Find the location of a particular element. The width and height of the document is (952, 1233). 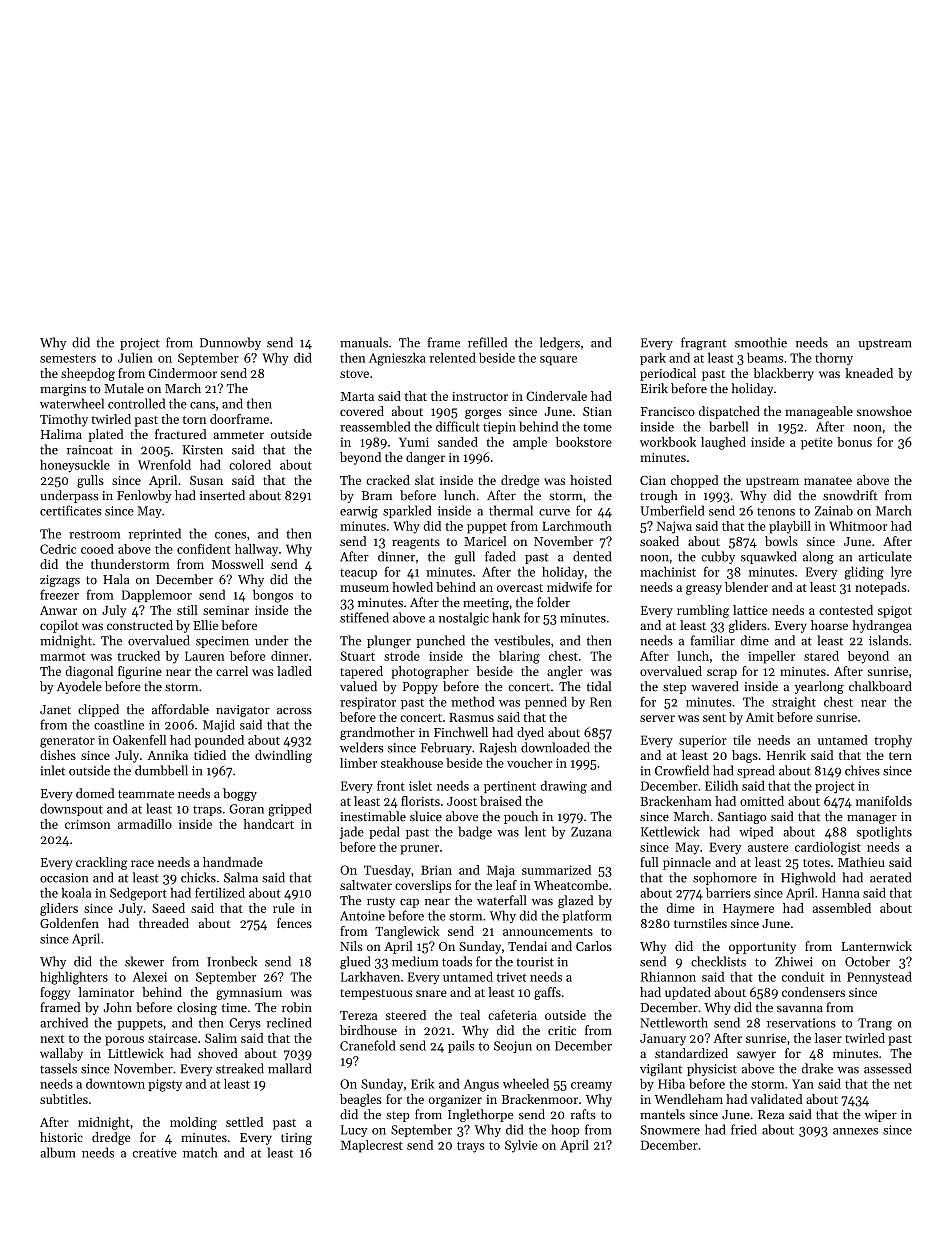

inserted is located at coordinates (222, 495).
